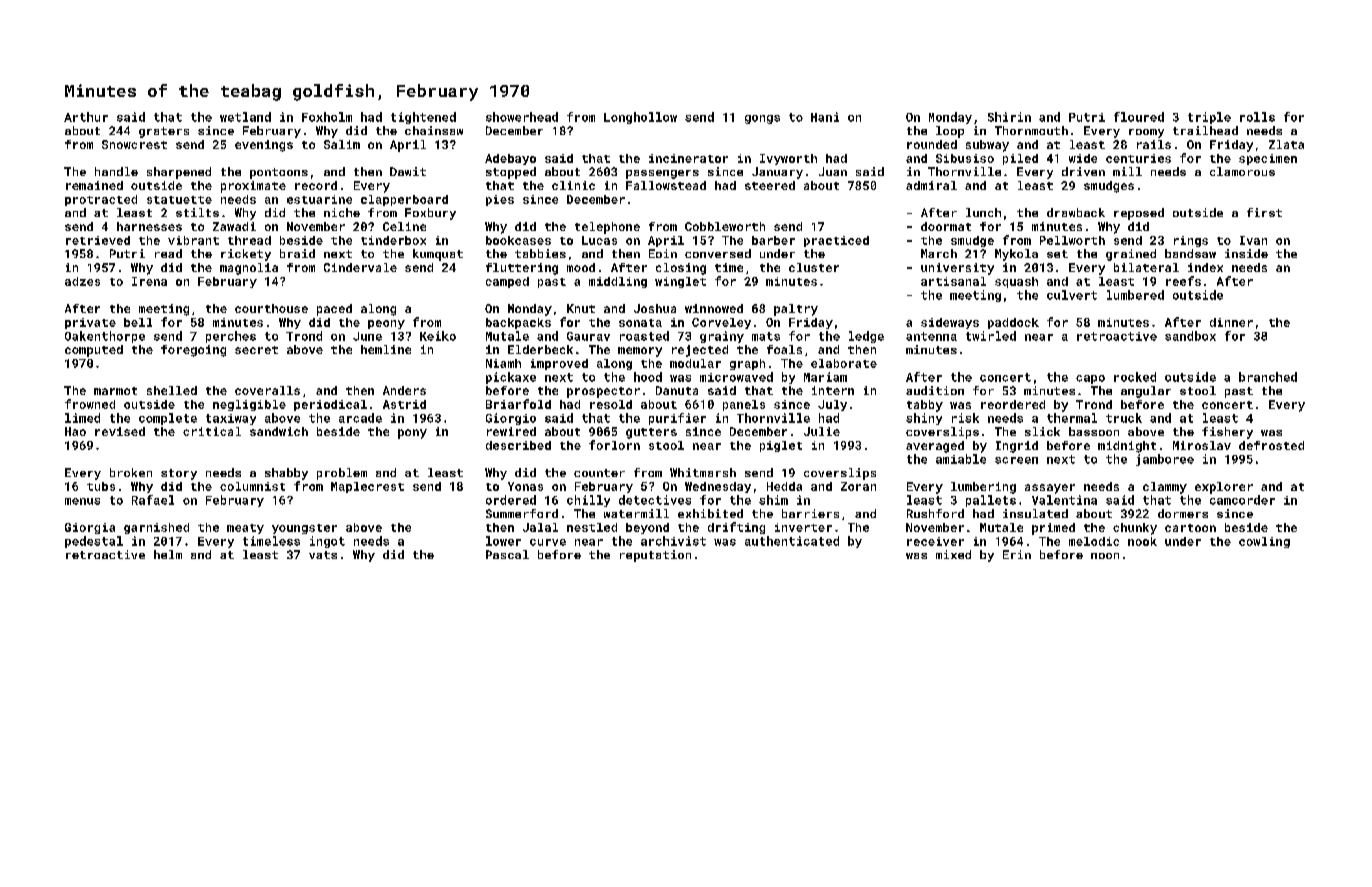 This image has width=1372, height=887. I want to click on Snowcrest, so click(134, 144).
